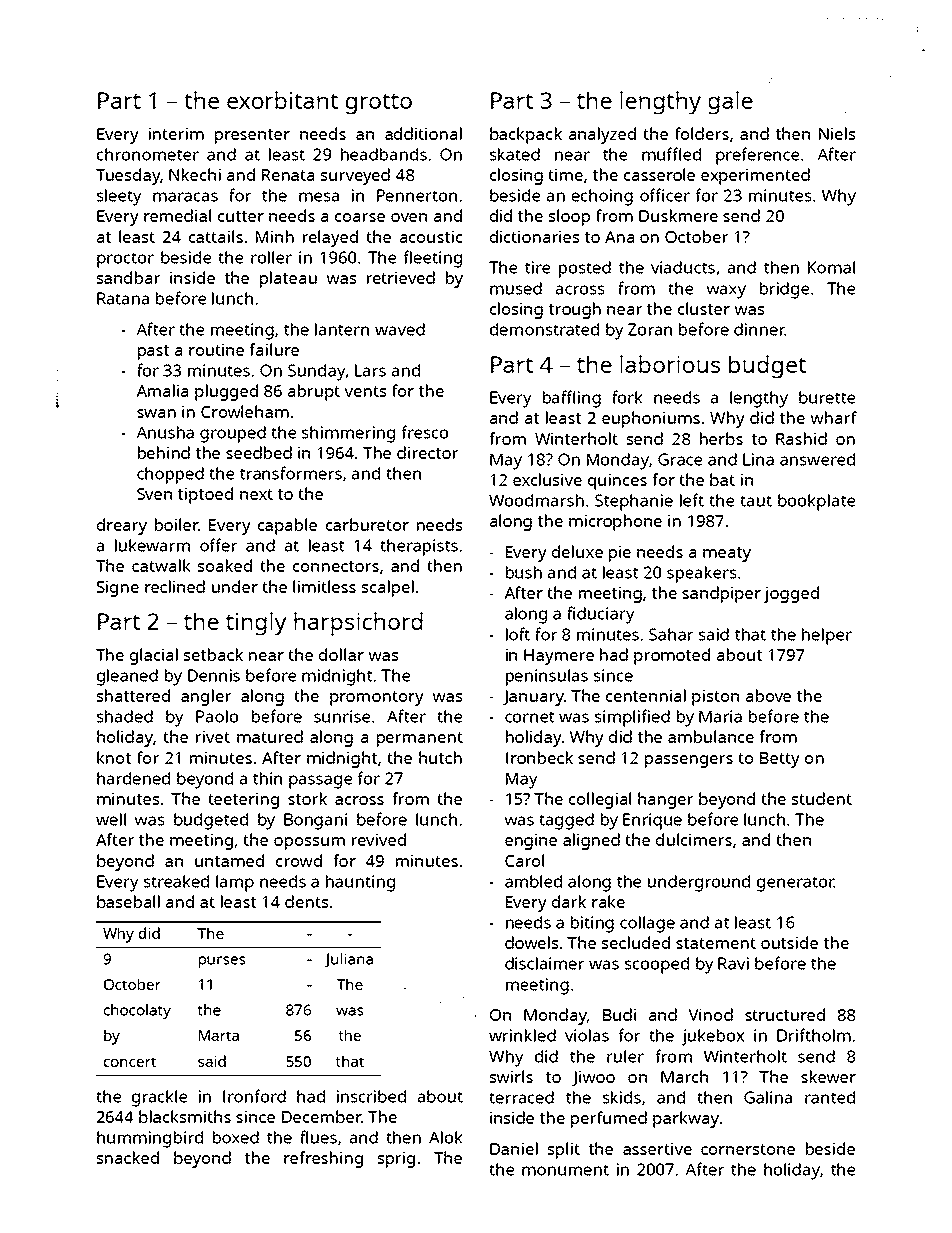 The image size is (952, 1233). Describe the element at coordinates (730, 103) in the screenshot. I see `gale` at that location.
